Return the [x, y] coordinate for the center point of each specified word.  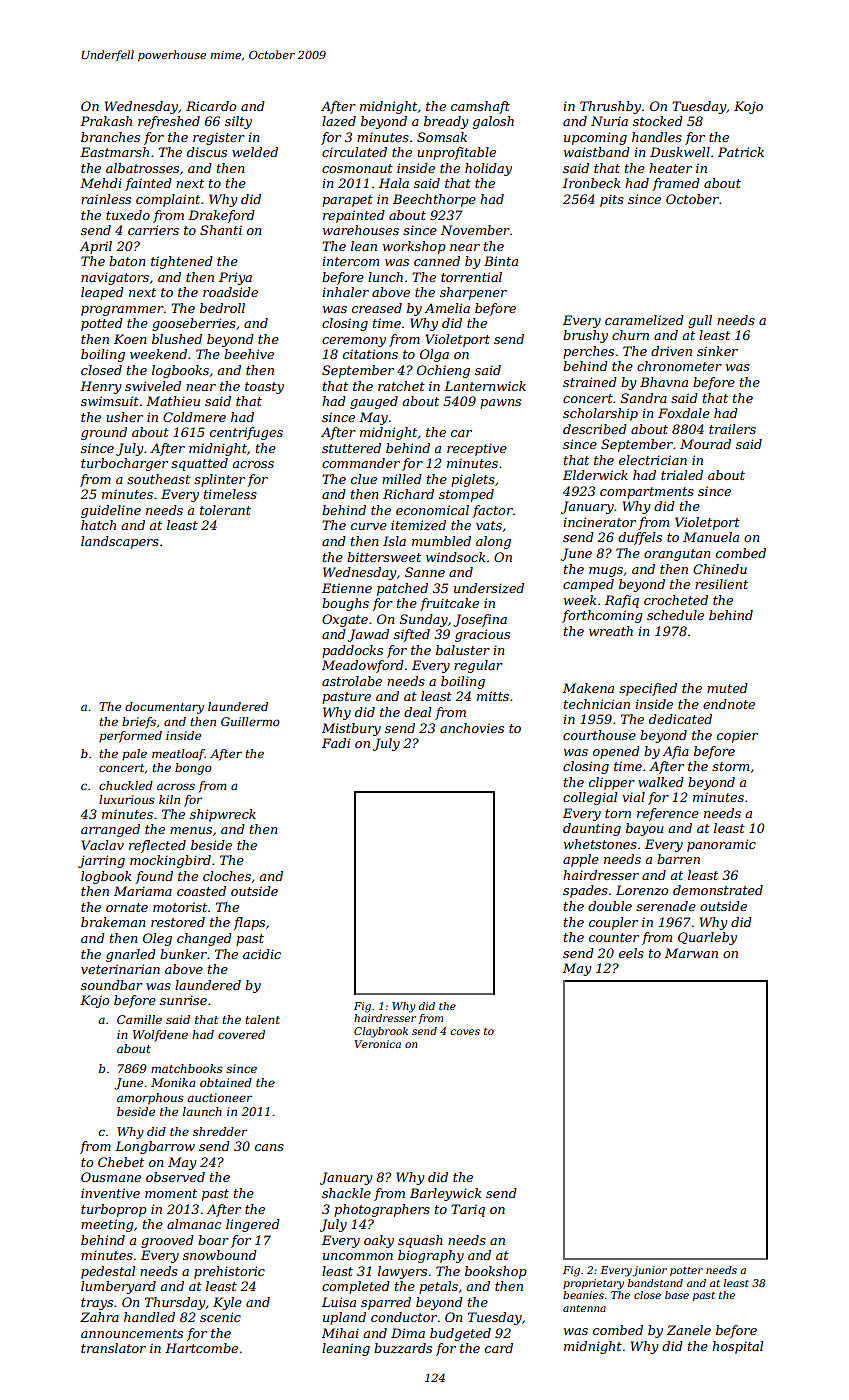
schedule [675, 615]
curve [369, 526]
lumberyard [118, 1287]
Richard [408, 494]
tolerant [225, 510]
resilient [721, 584]
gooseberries [194, 324]
